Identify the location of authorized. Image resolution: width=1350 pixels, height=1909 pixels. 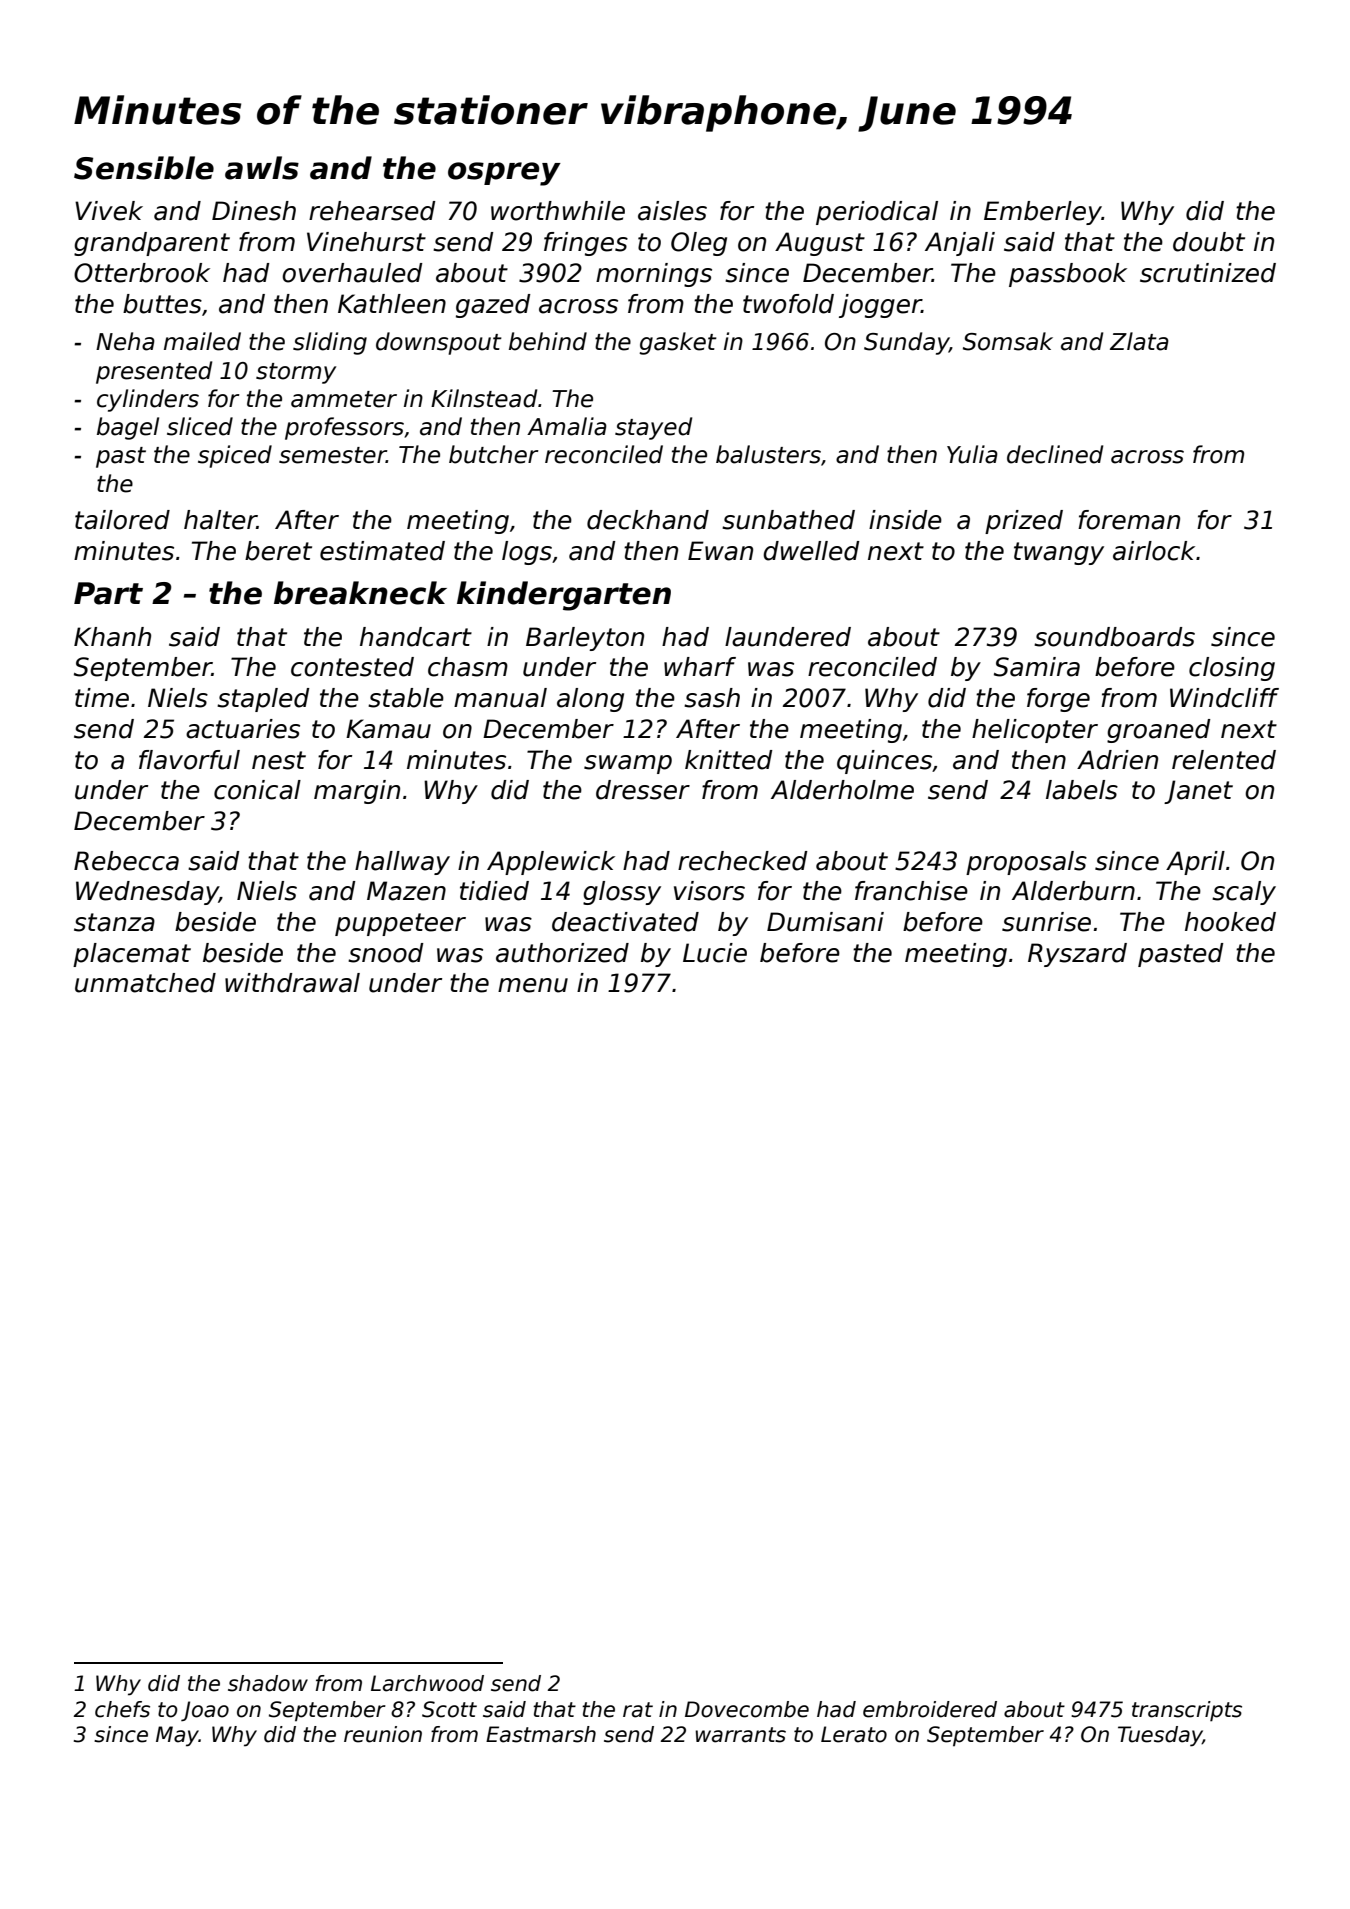
(562, 953).
